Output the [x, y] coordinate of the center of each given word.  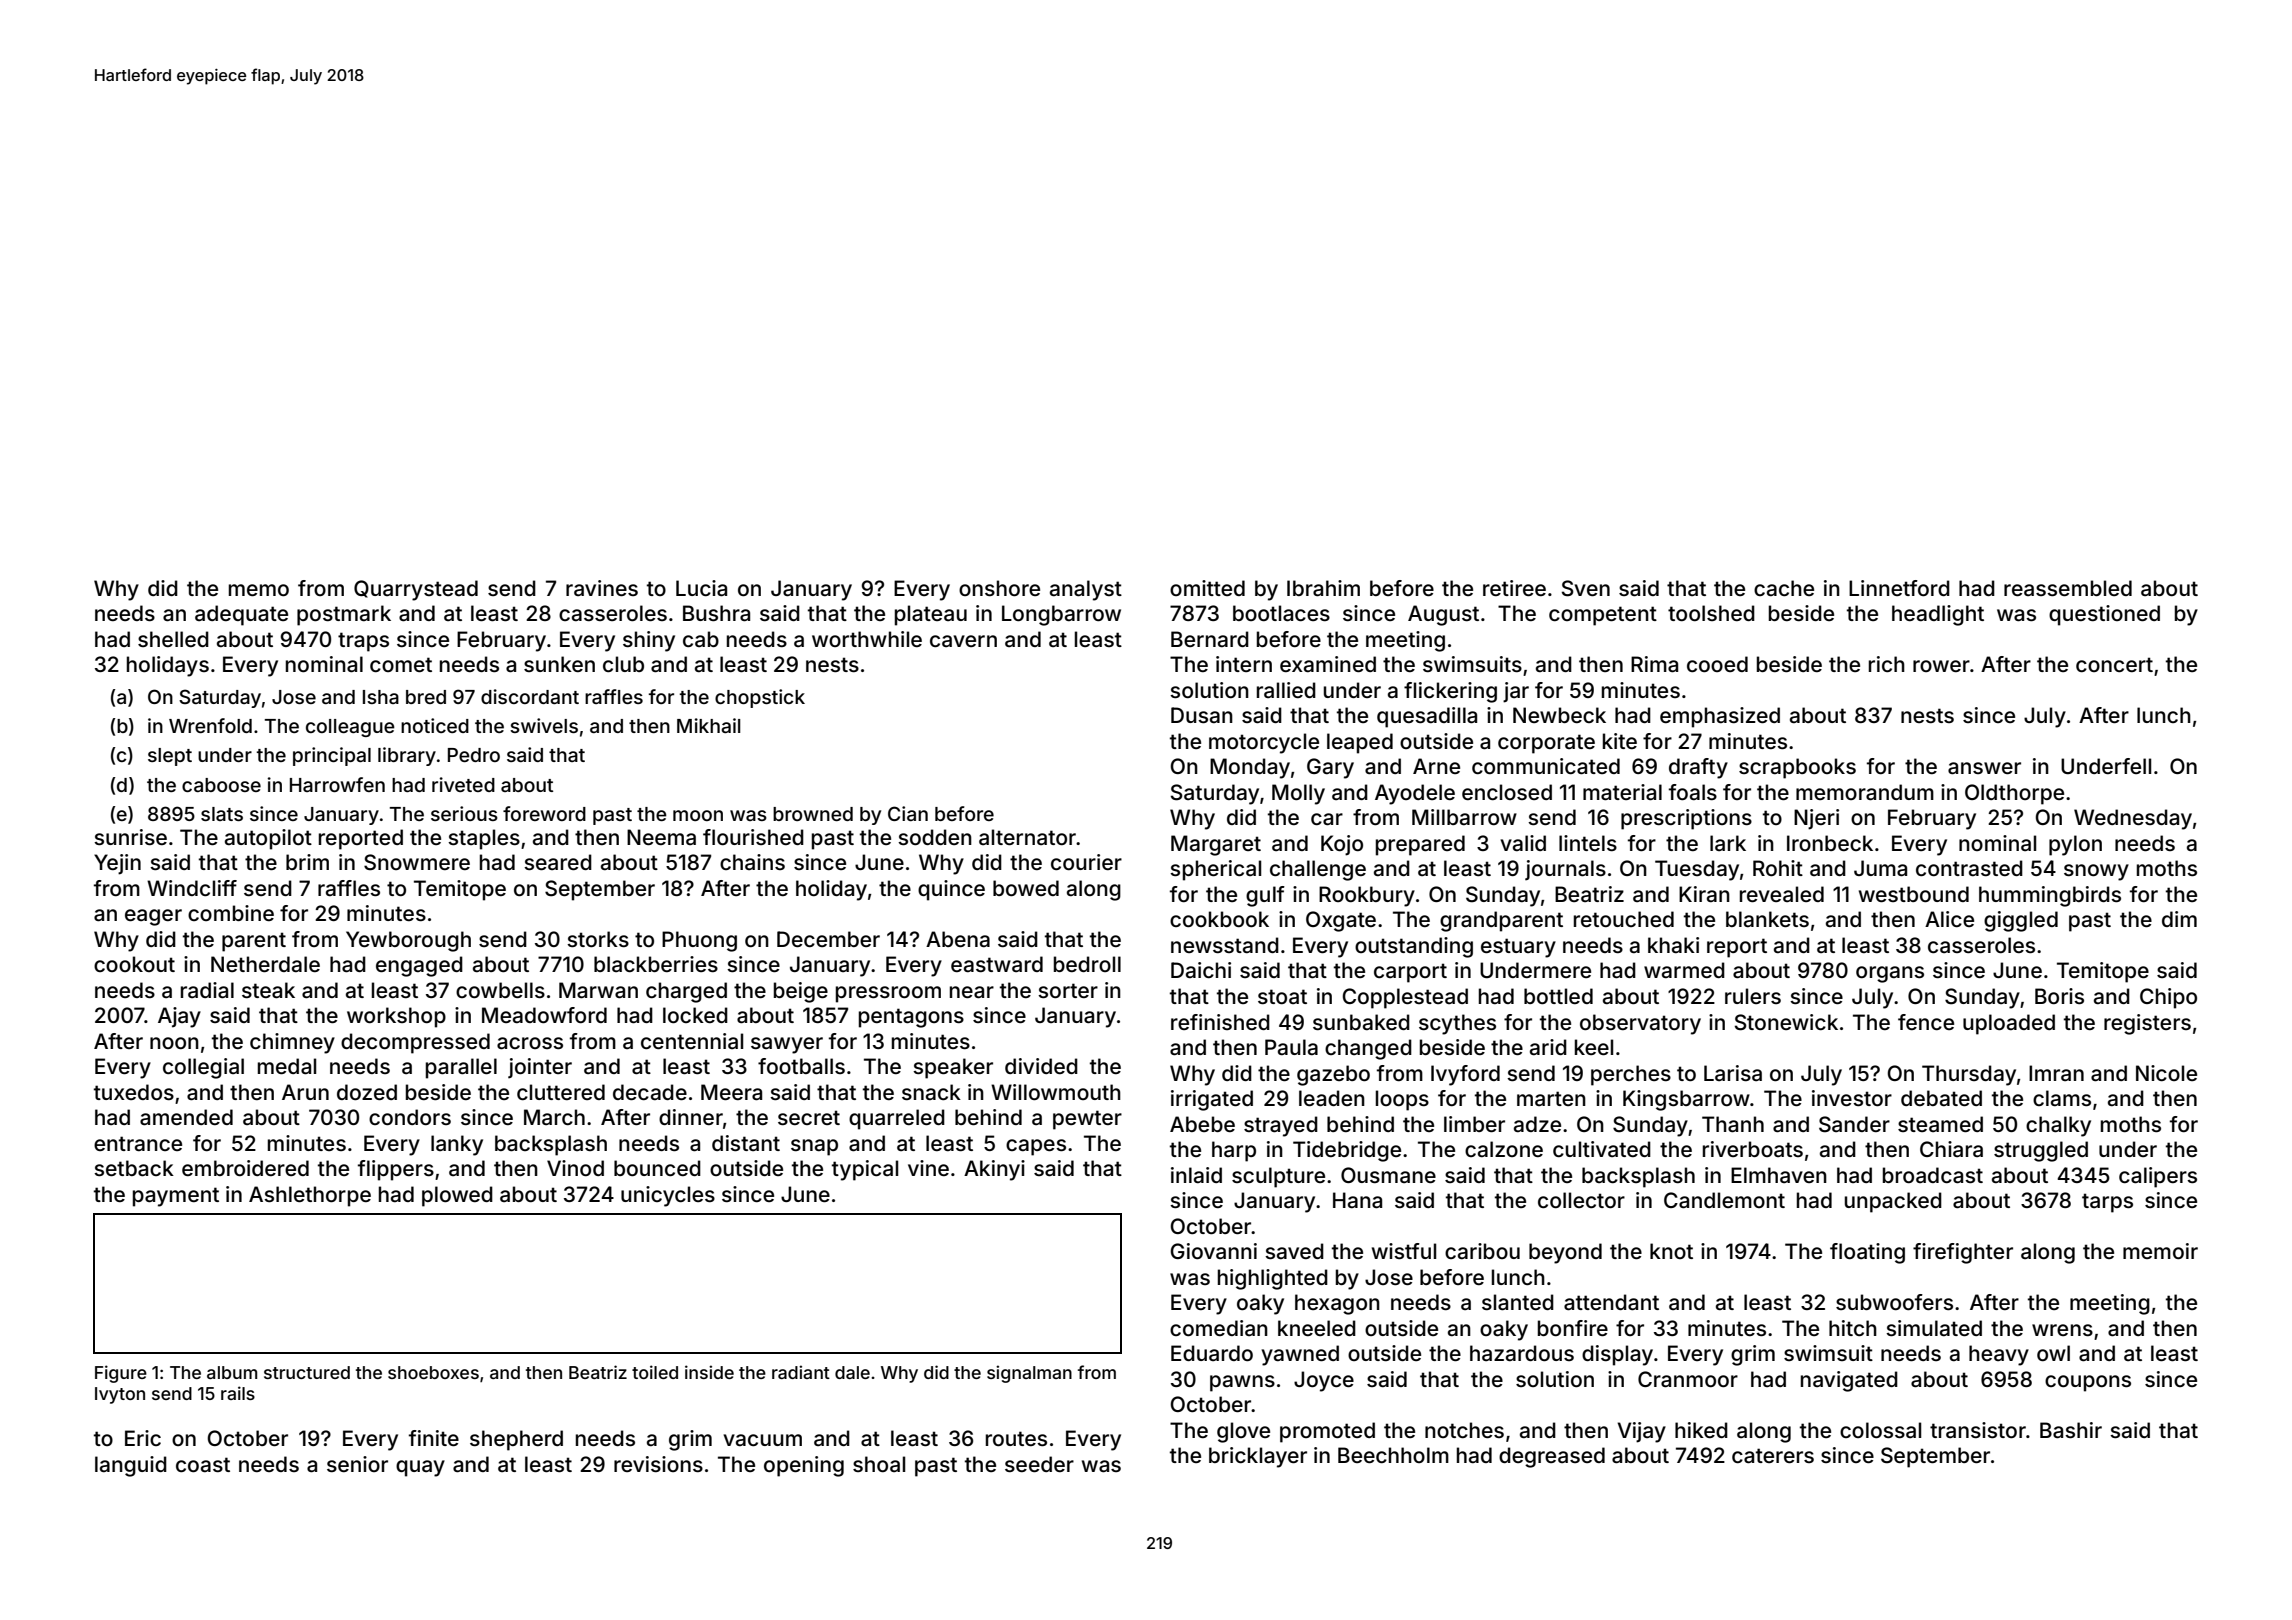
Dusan [1202, 715]
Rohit [1778, 868]
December [828, 939]
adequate [241, 615]
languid [131, 1466]
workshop [396, 1017]
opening [804, 1466]
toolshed [1711, 613]
